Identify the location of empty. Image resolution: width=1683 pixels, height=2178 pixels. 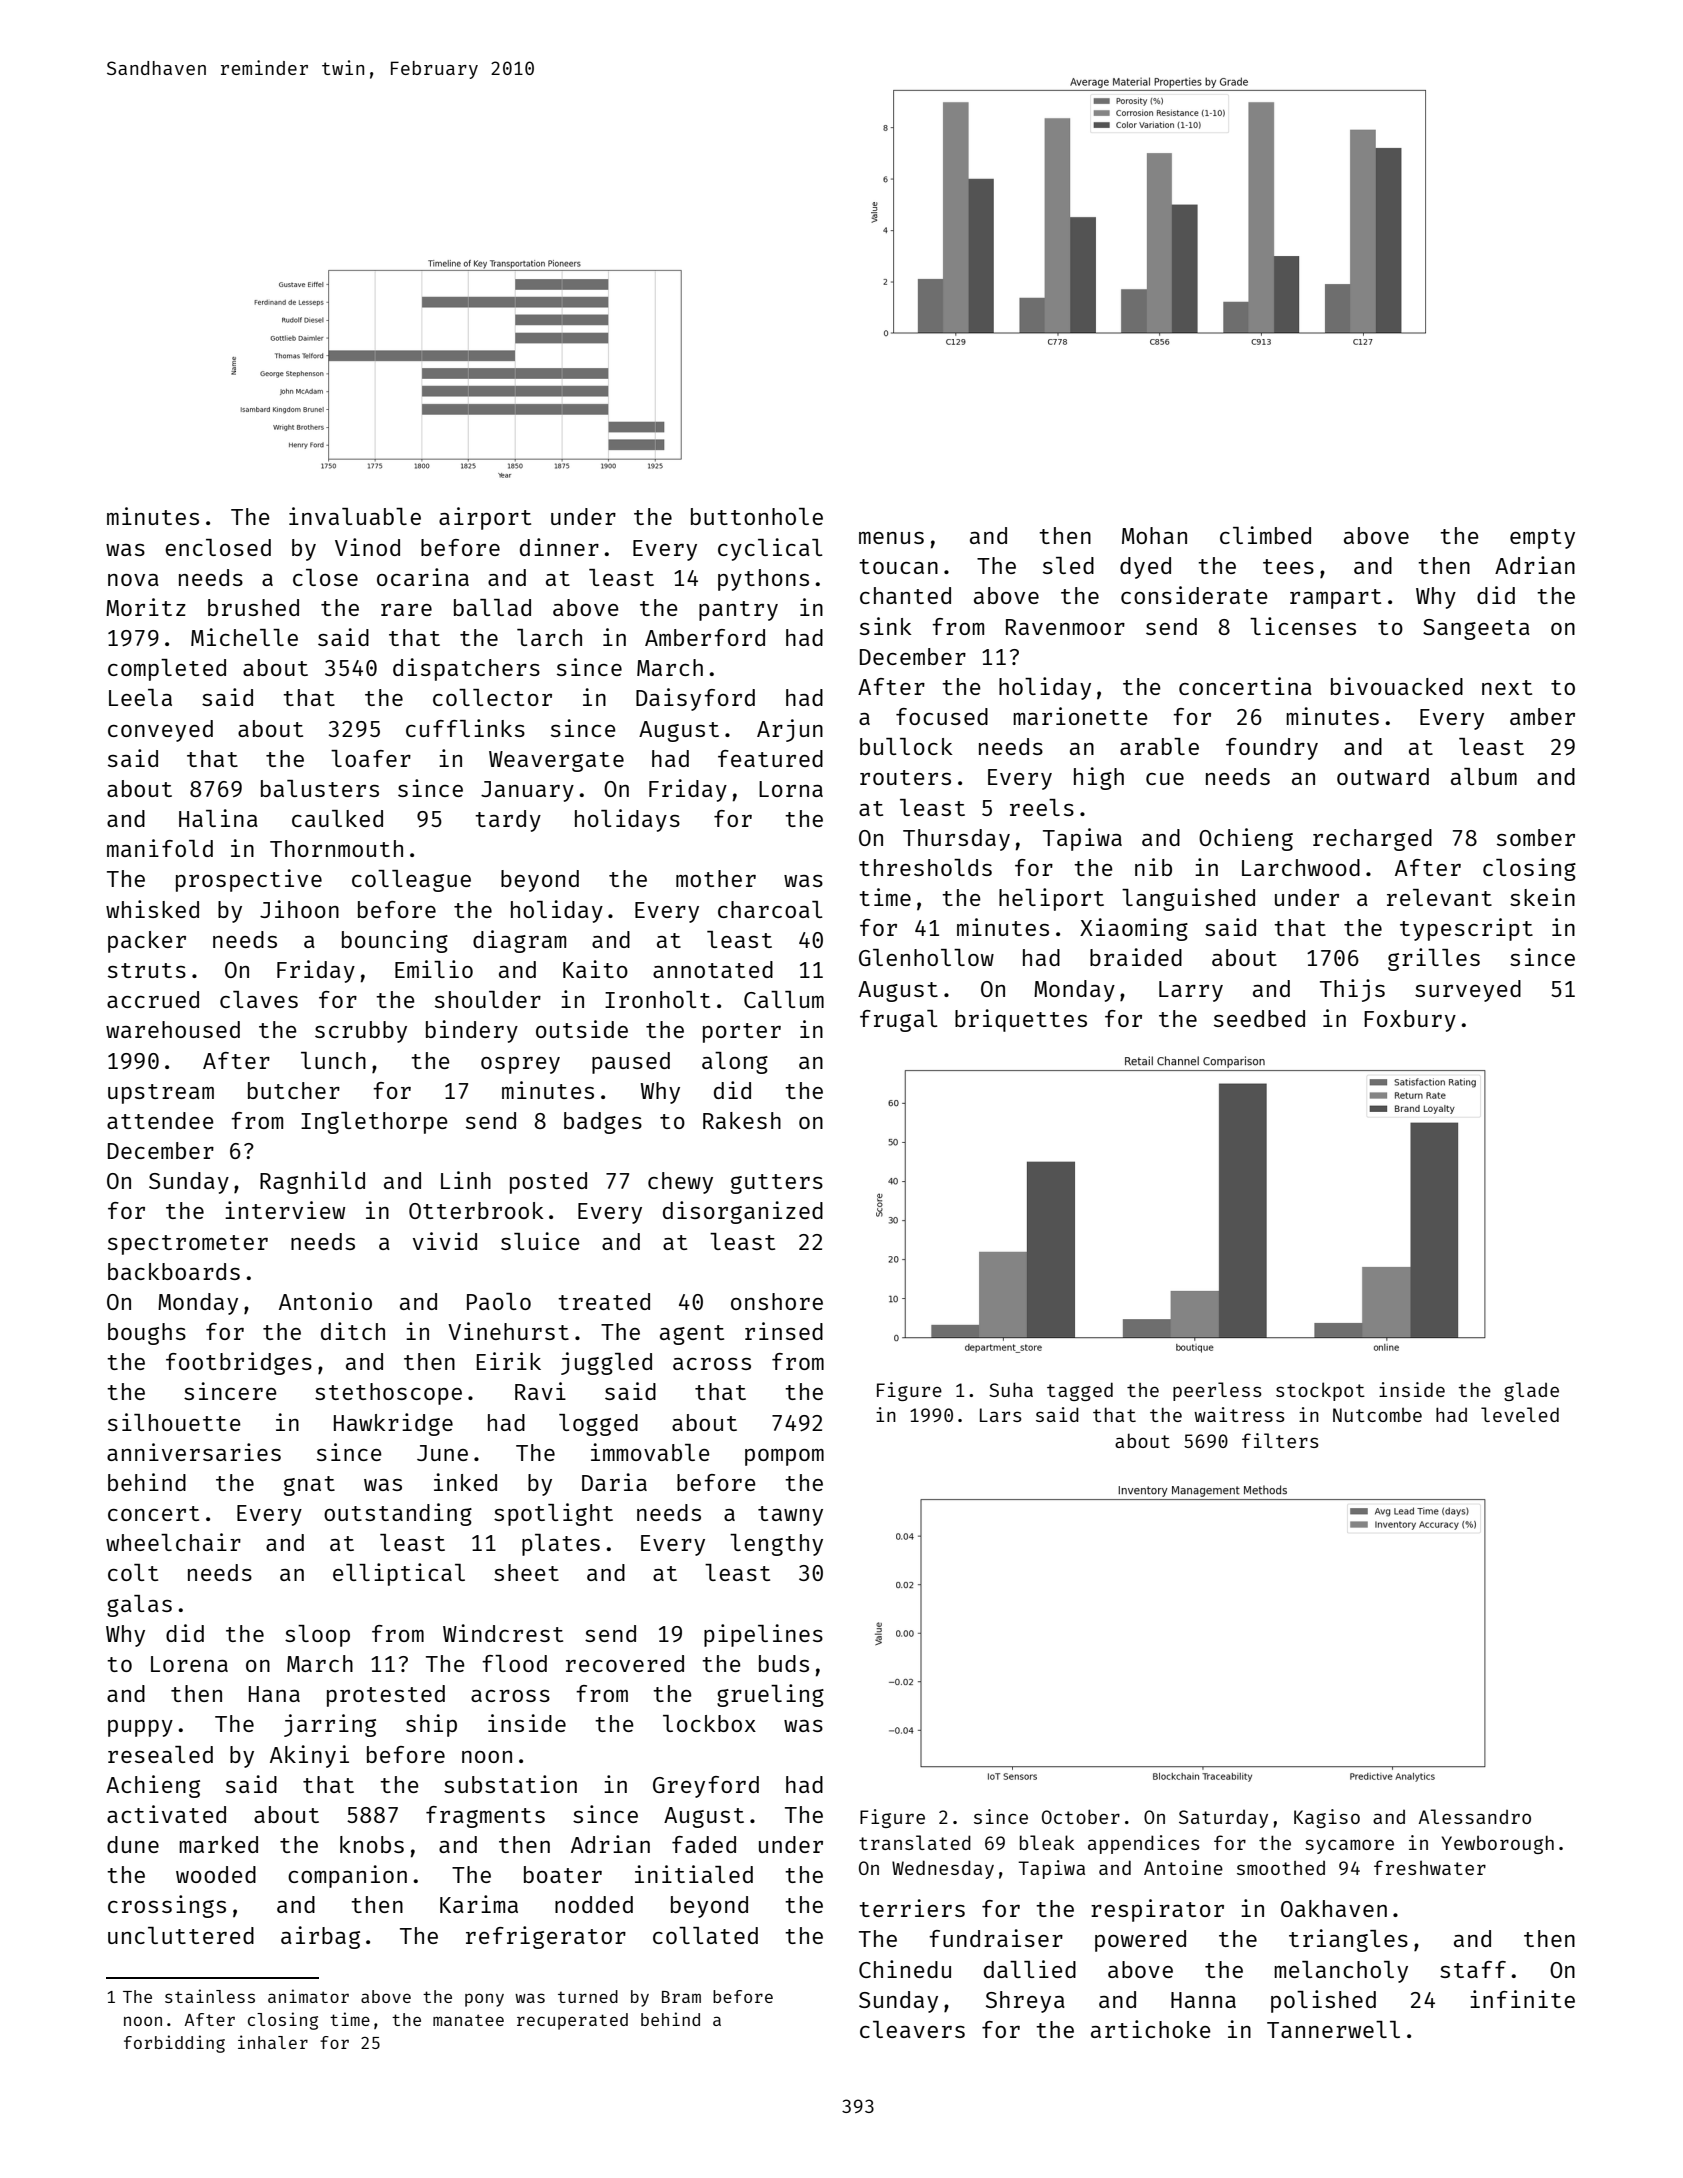
(1542, 539).
